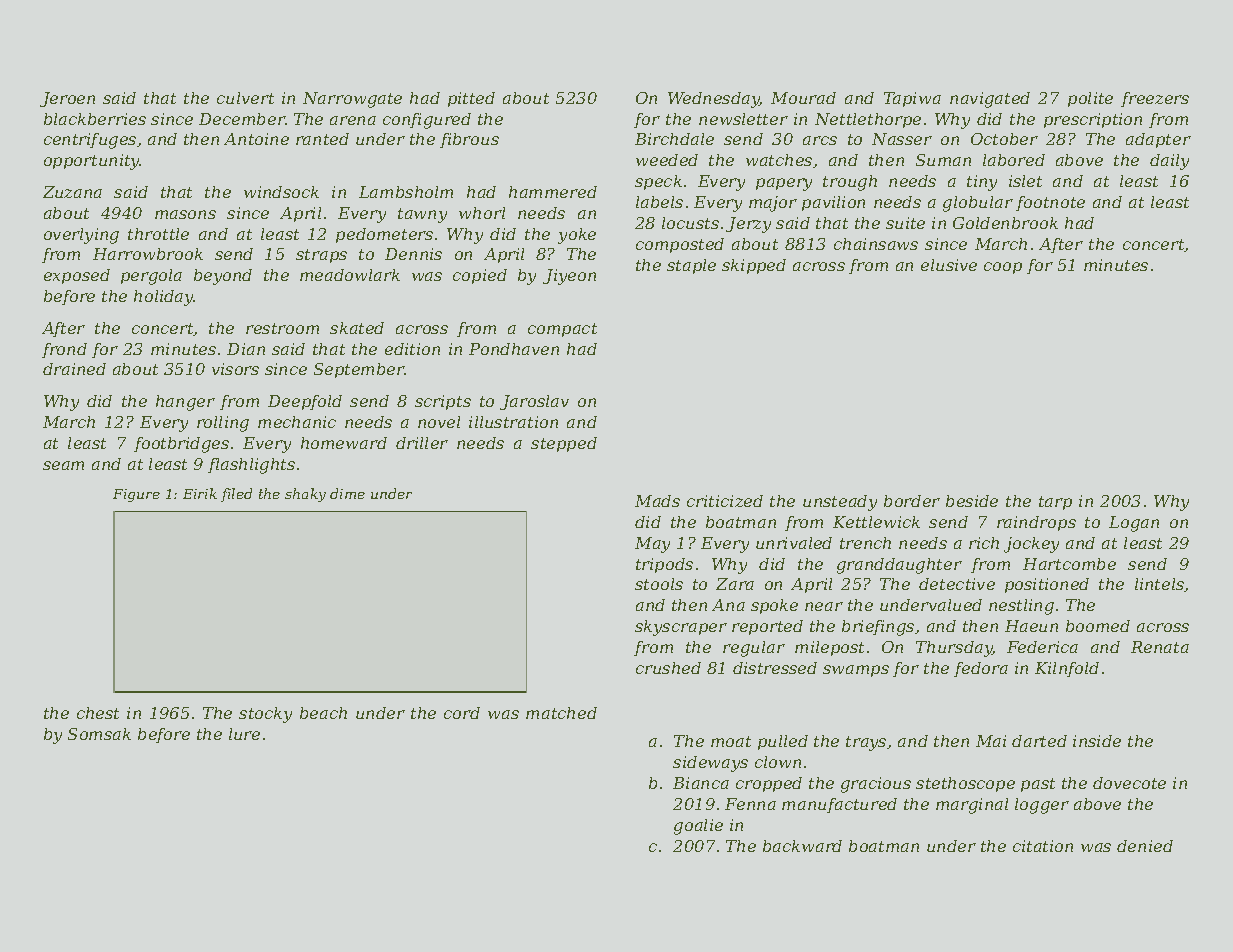  I want to click on chest, so click(98, 713).
